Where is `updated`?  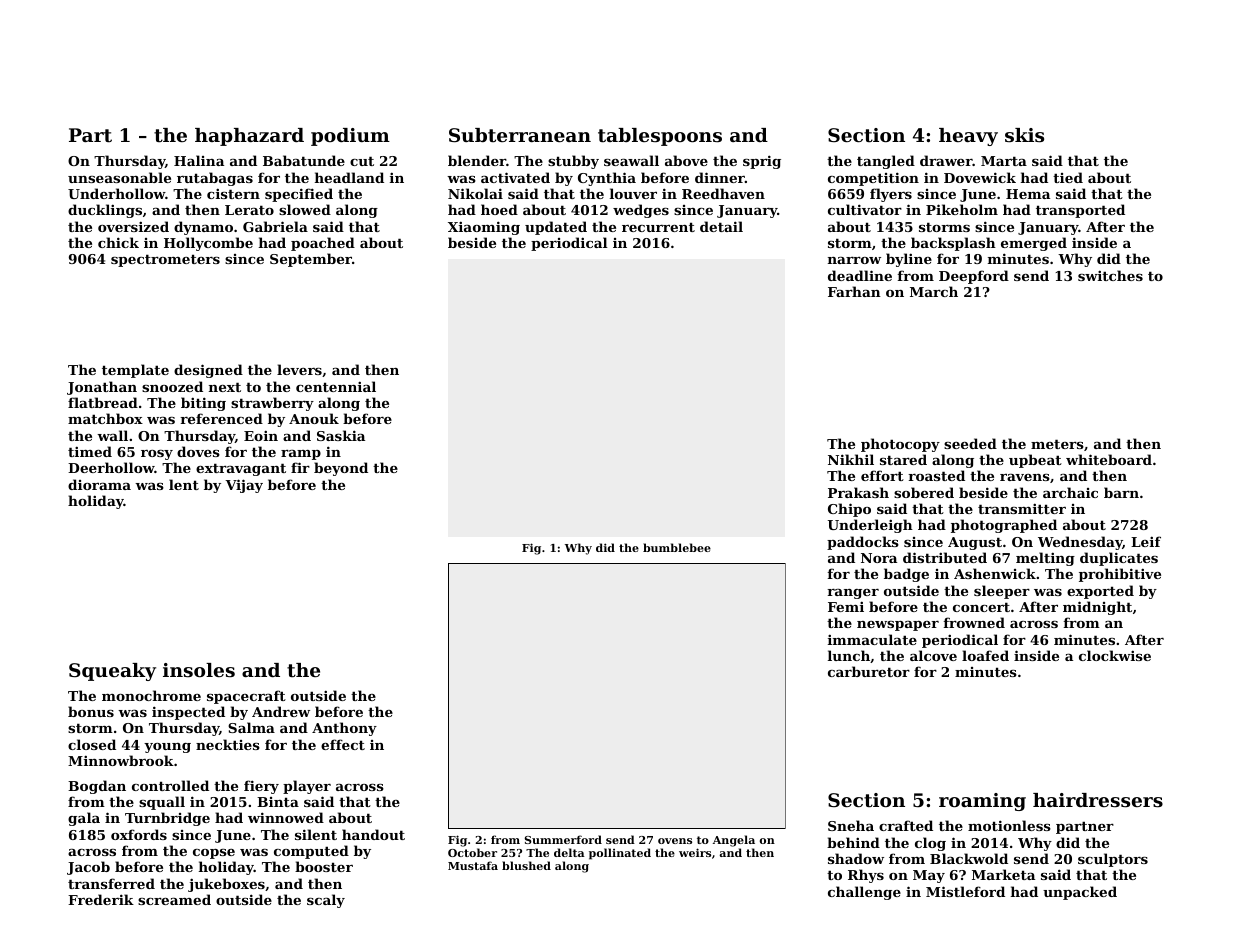 updated is located at coordinates (556, 228).
